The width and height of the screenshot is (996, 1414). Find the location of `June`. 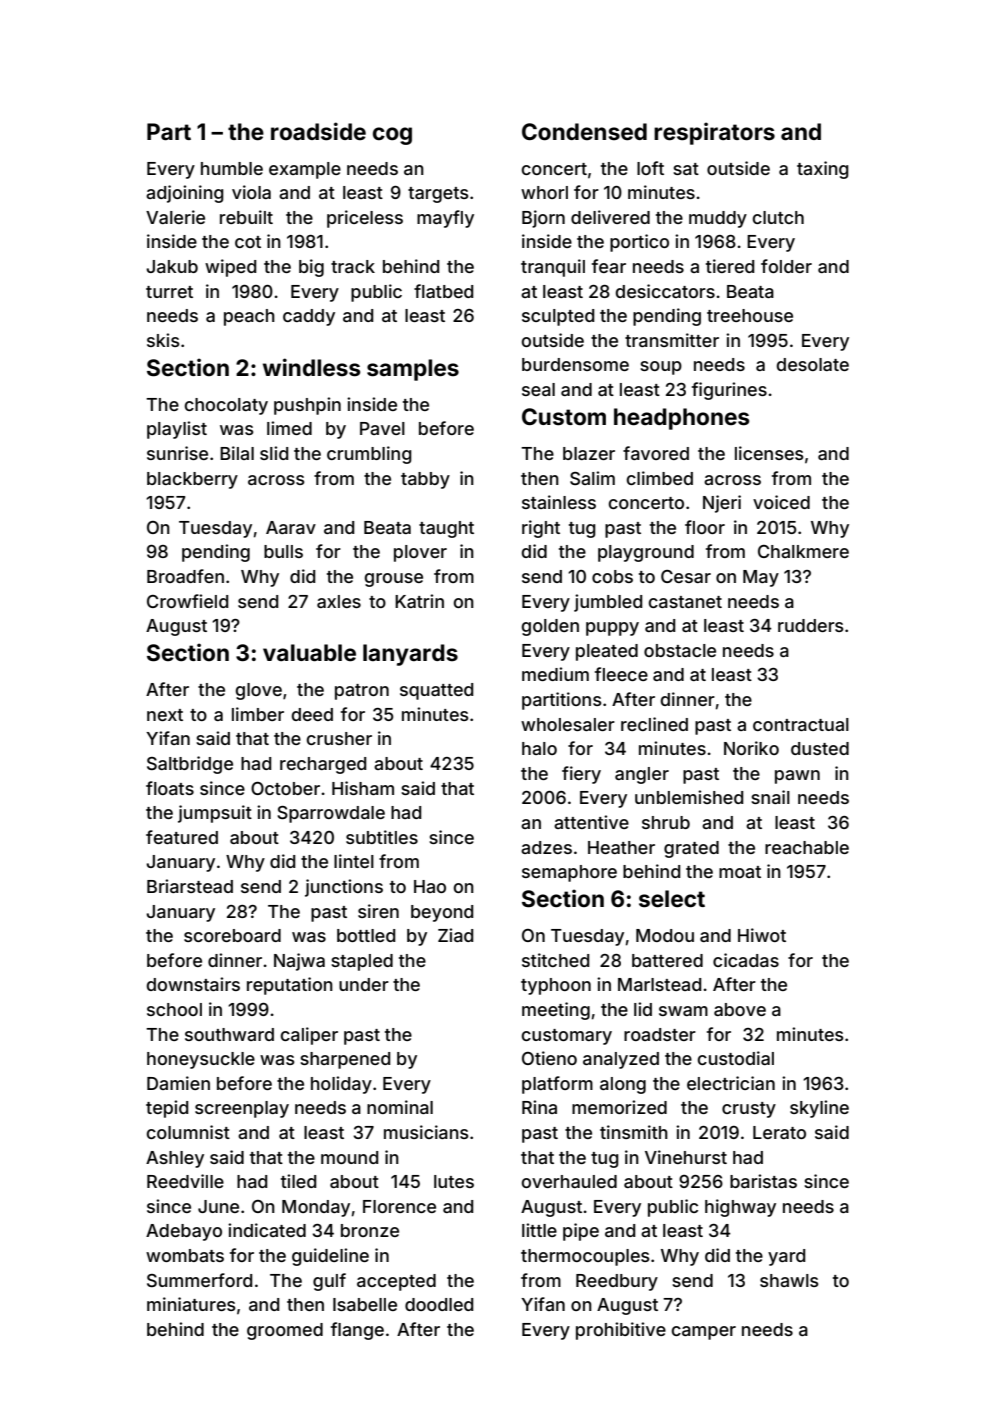

June is located at coordinates (218, 1206).
